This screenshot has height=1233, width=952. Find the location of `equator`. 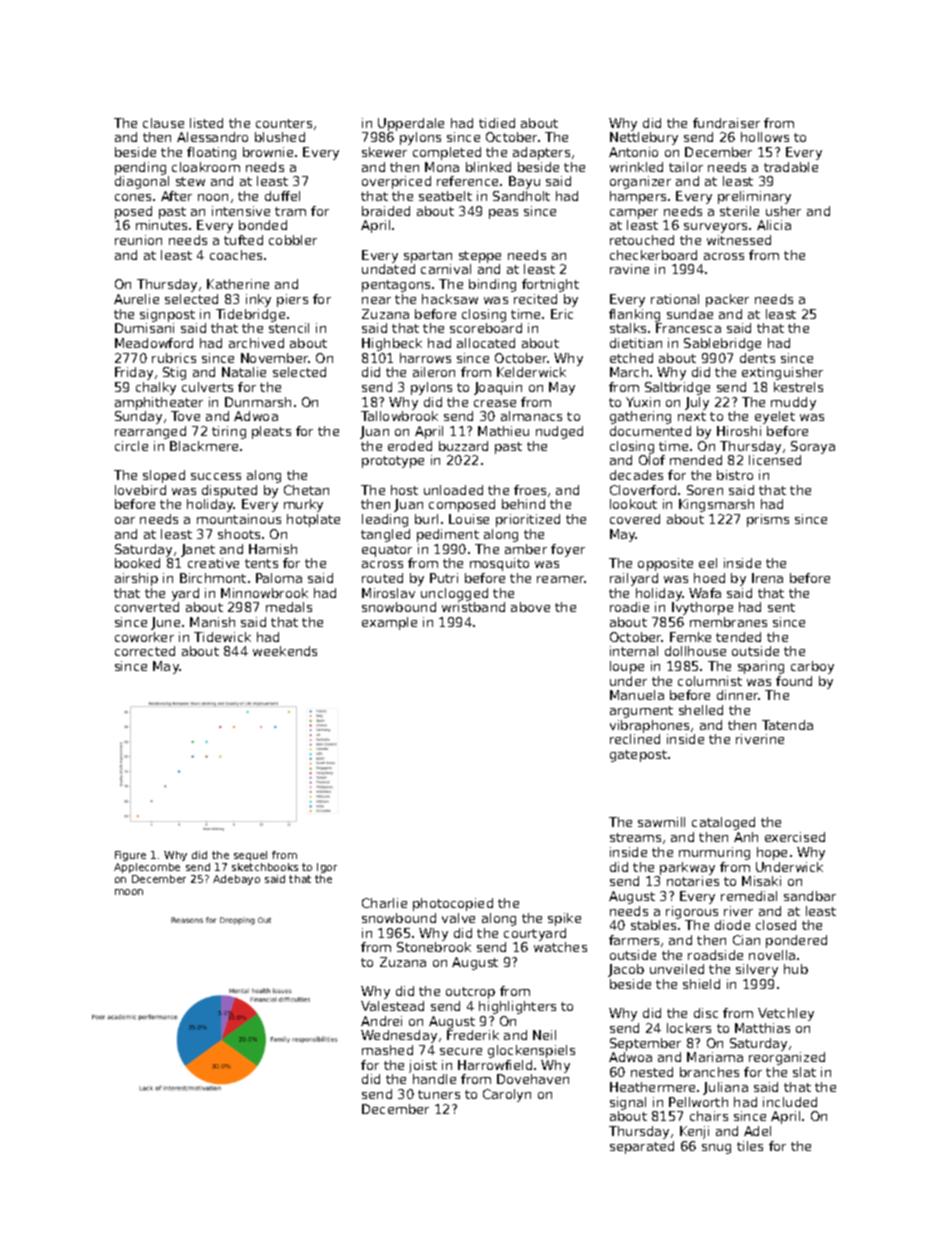

equator is located at coordinates (387, 551).
